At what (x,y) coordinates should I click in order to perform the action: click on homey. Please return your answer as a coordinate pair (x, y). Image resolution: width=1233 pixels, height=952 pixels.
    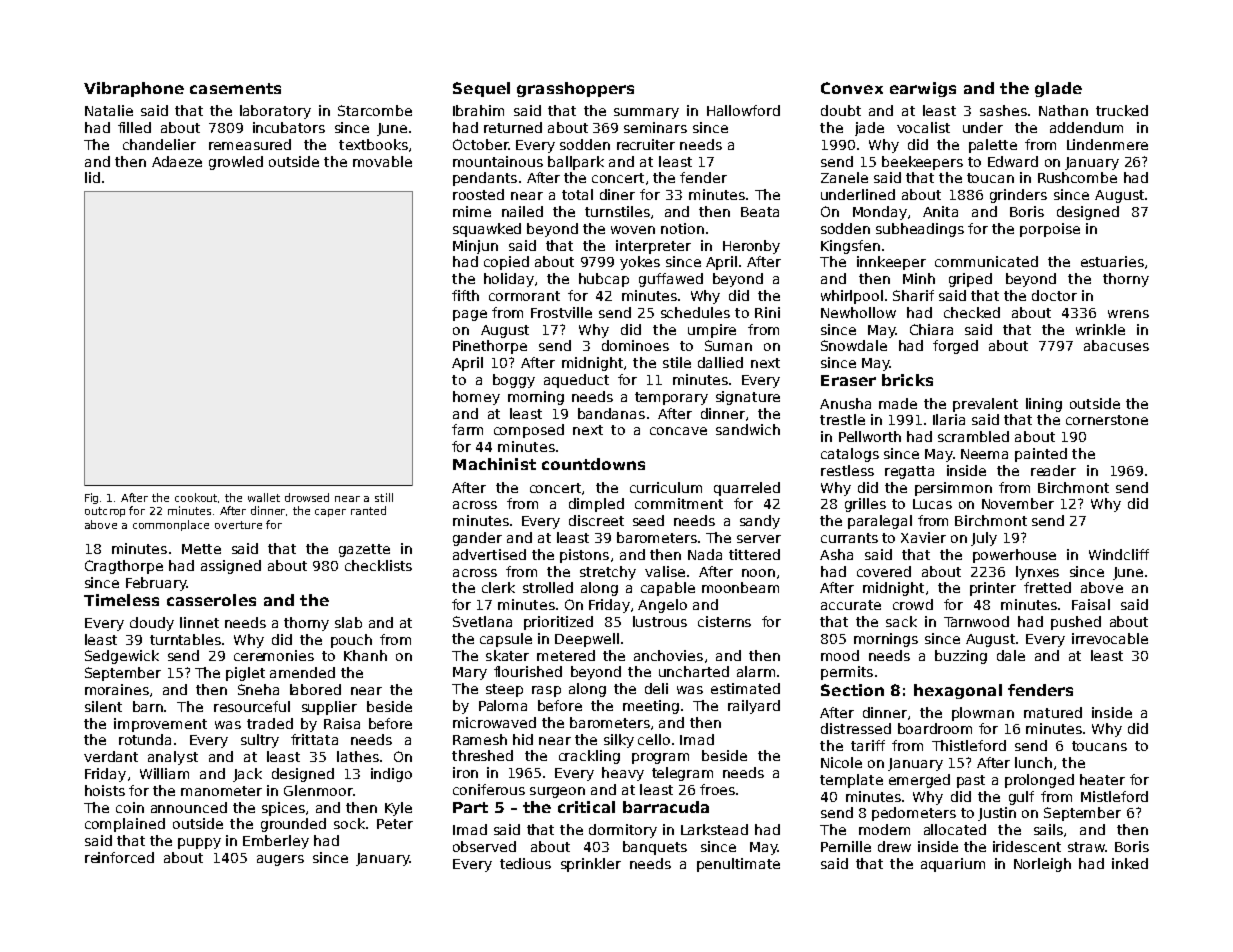
    Looking at the image, I should click on (476, 398).
